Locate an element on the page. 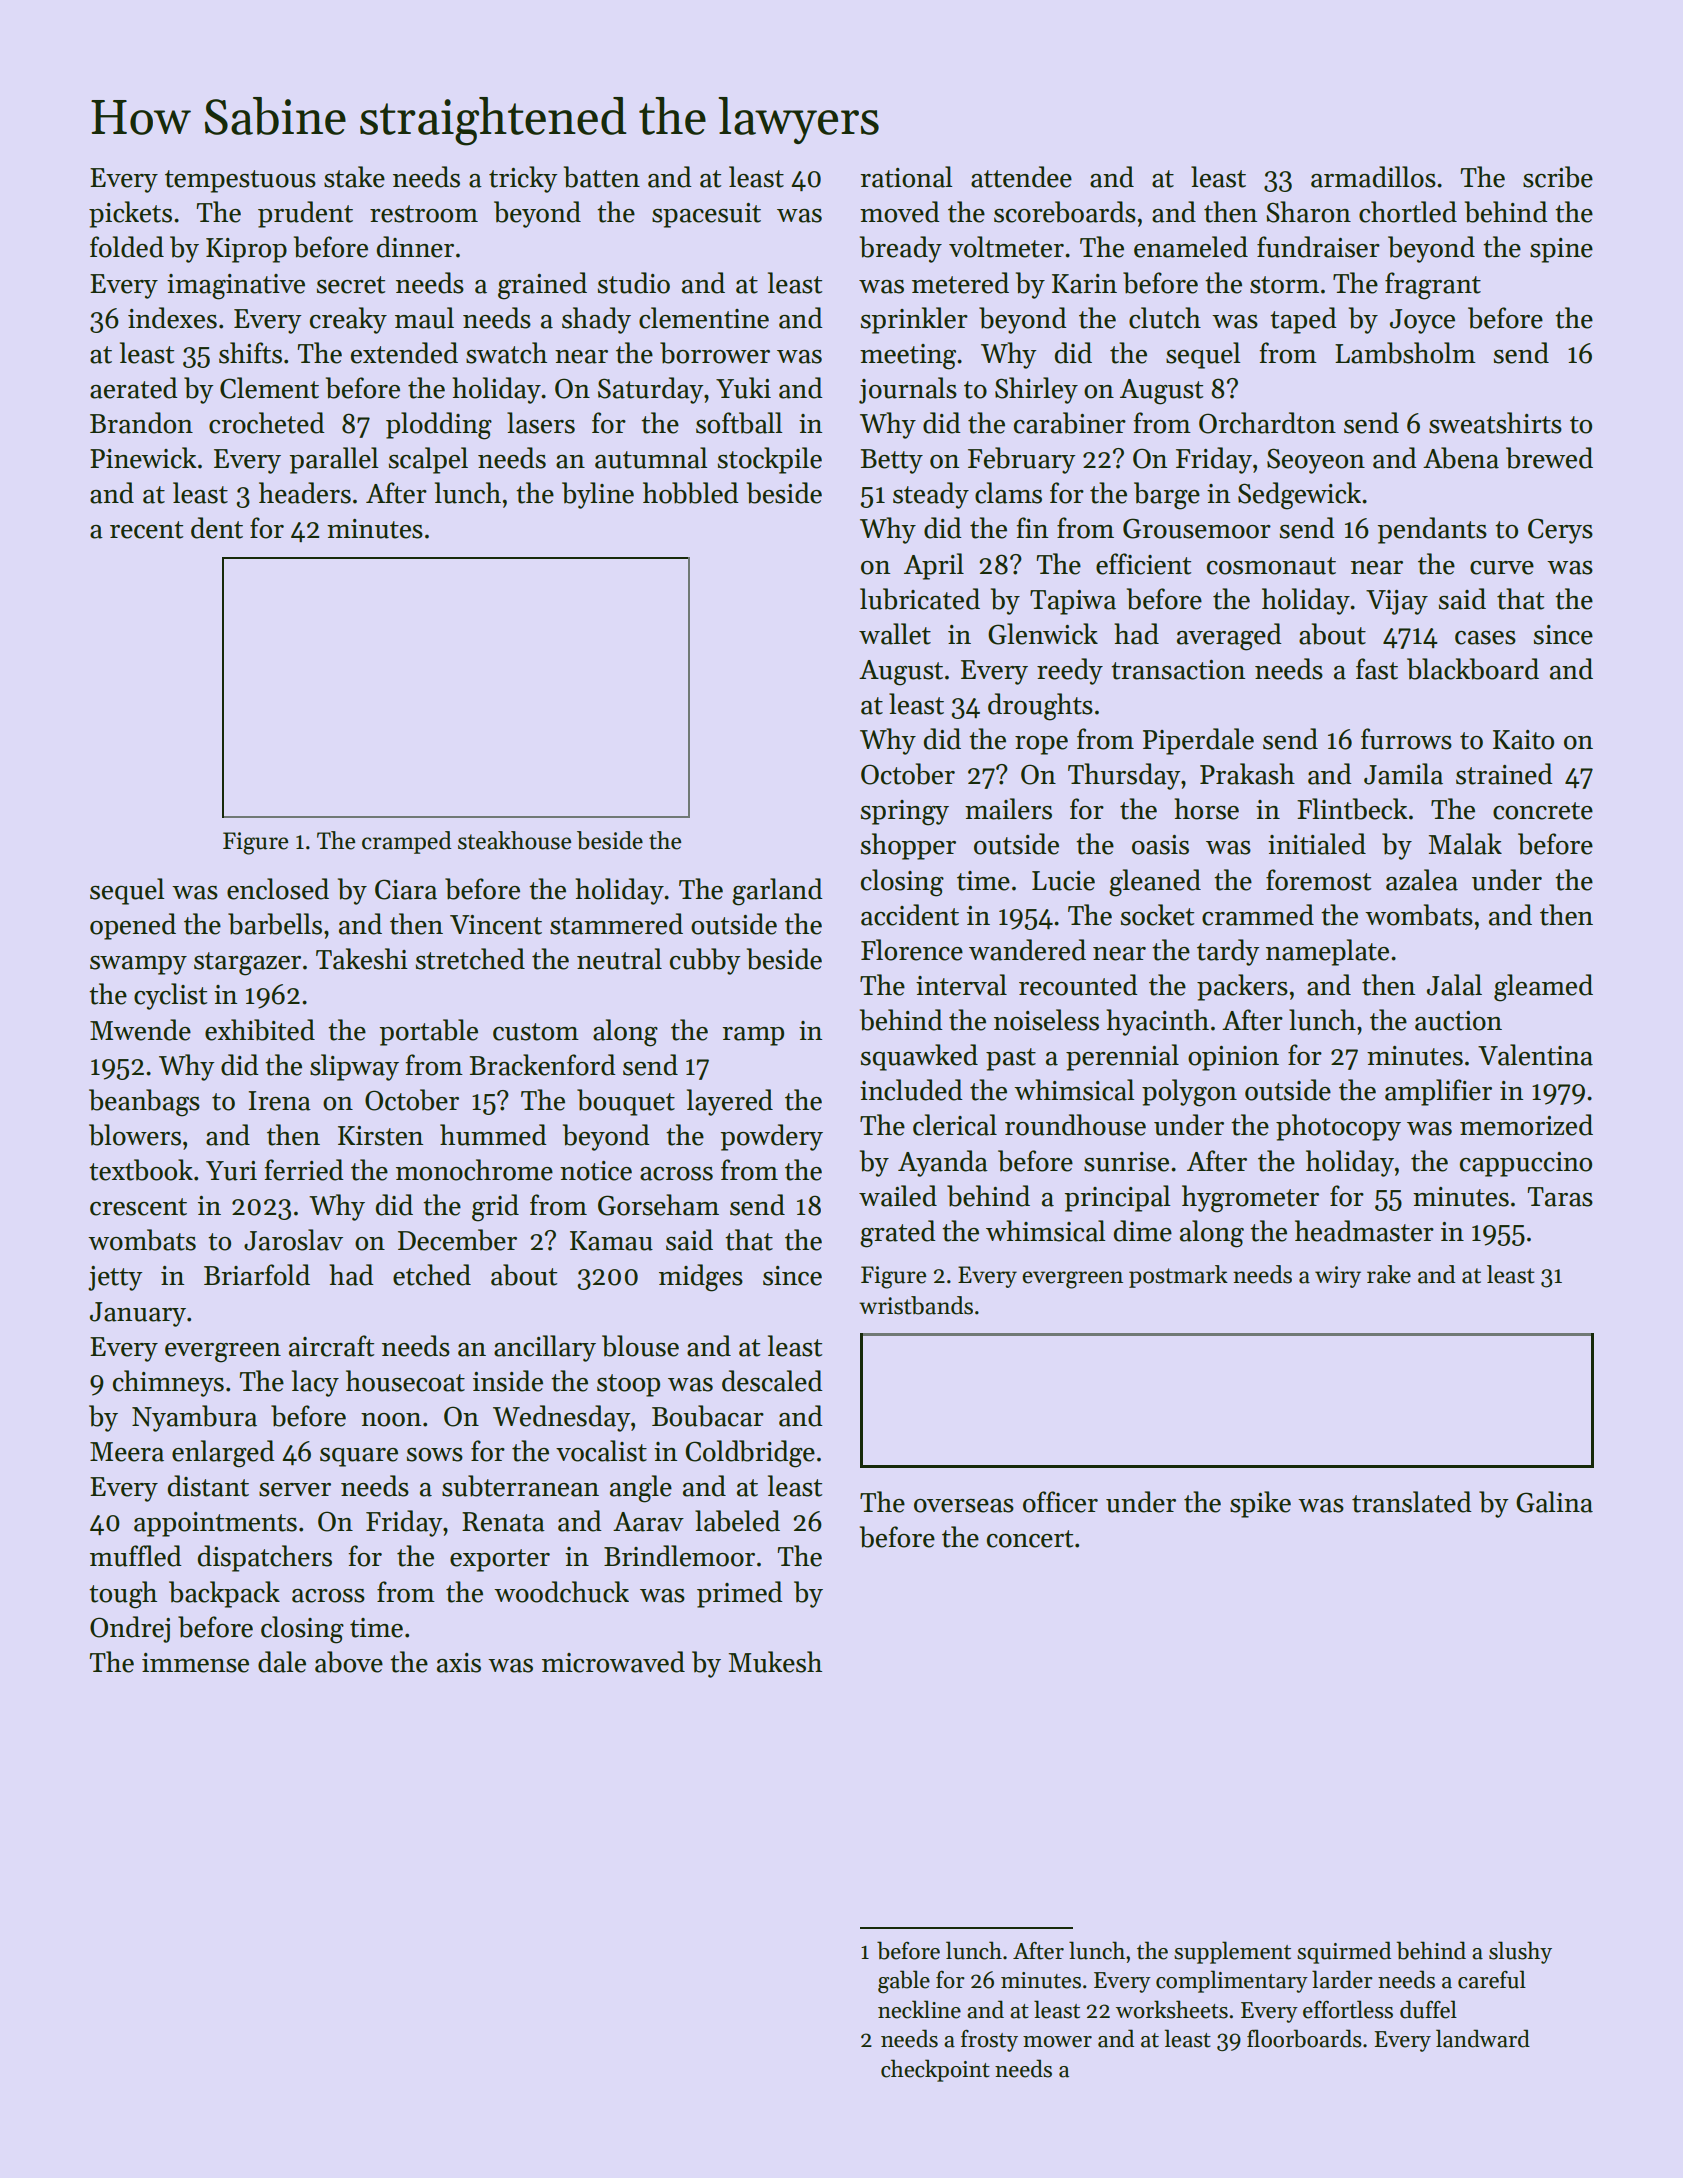 The height and width of the page is (2178, 1683). lacy is located at coordinates (315, 1383).
